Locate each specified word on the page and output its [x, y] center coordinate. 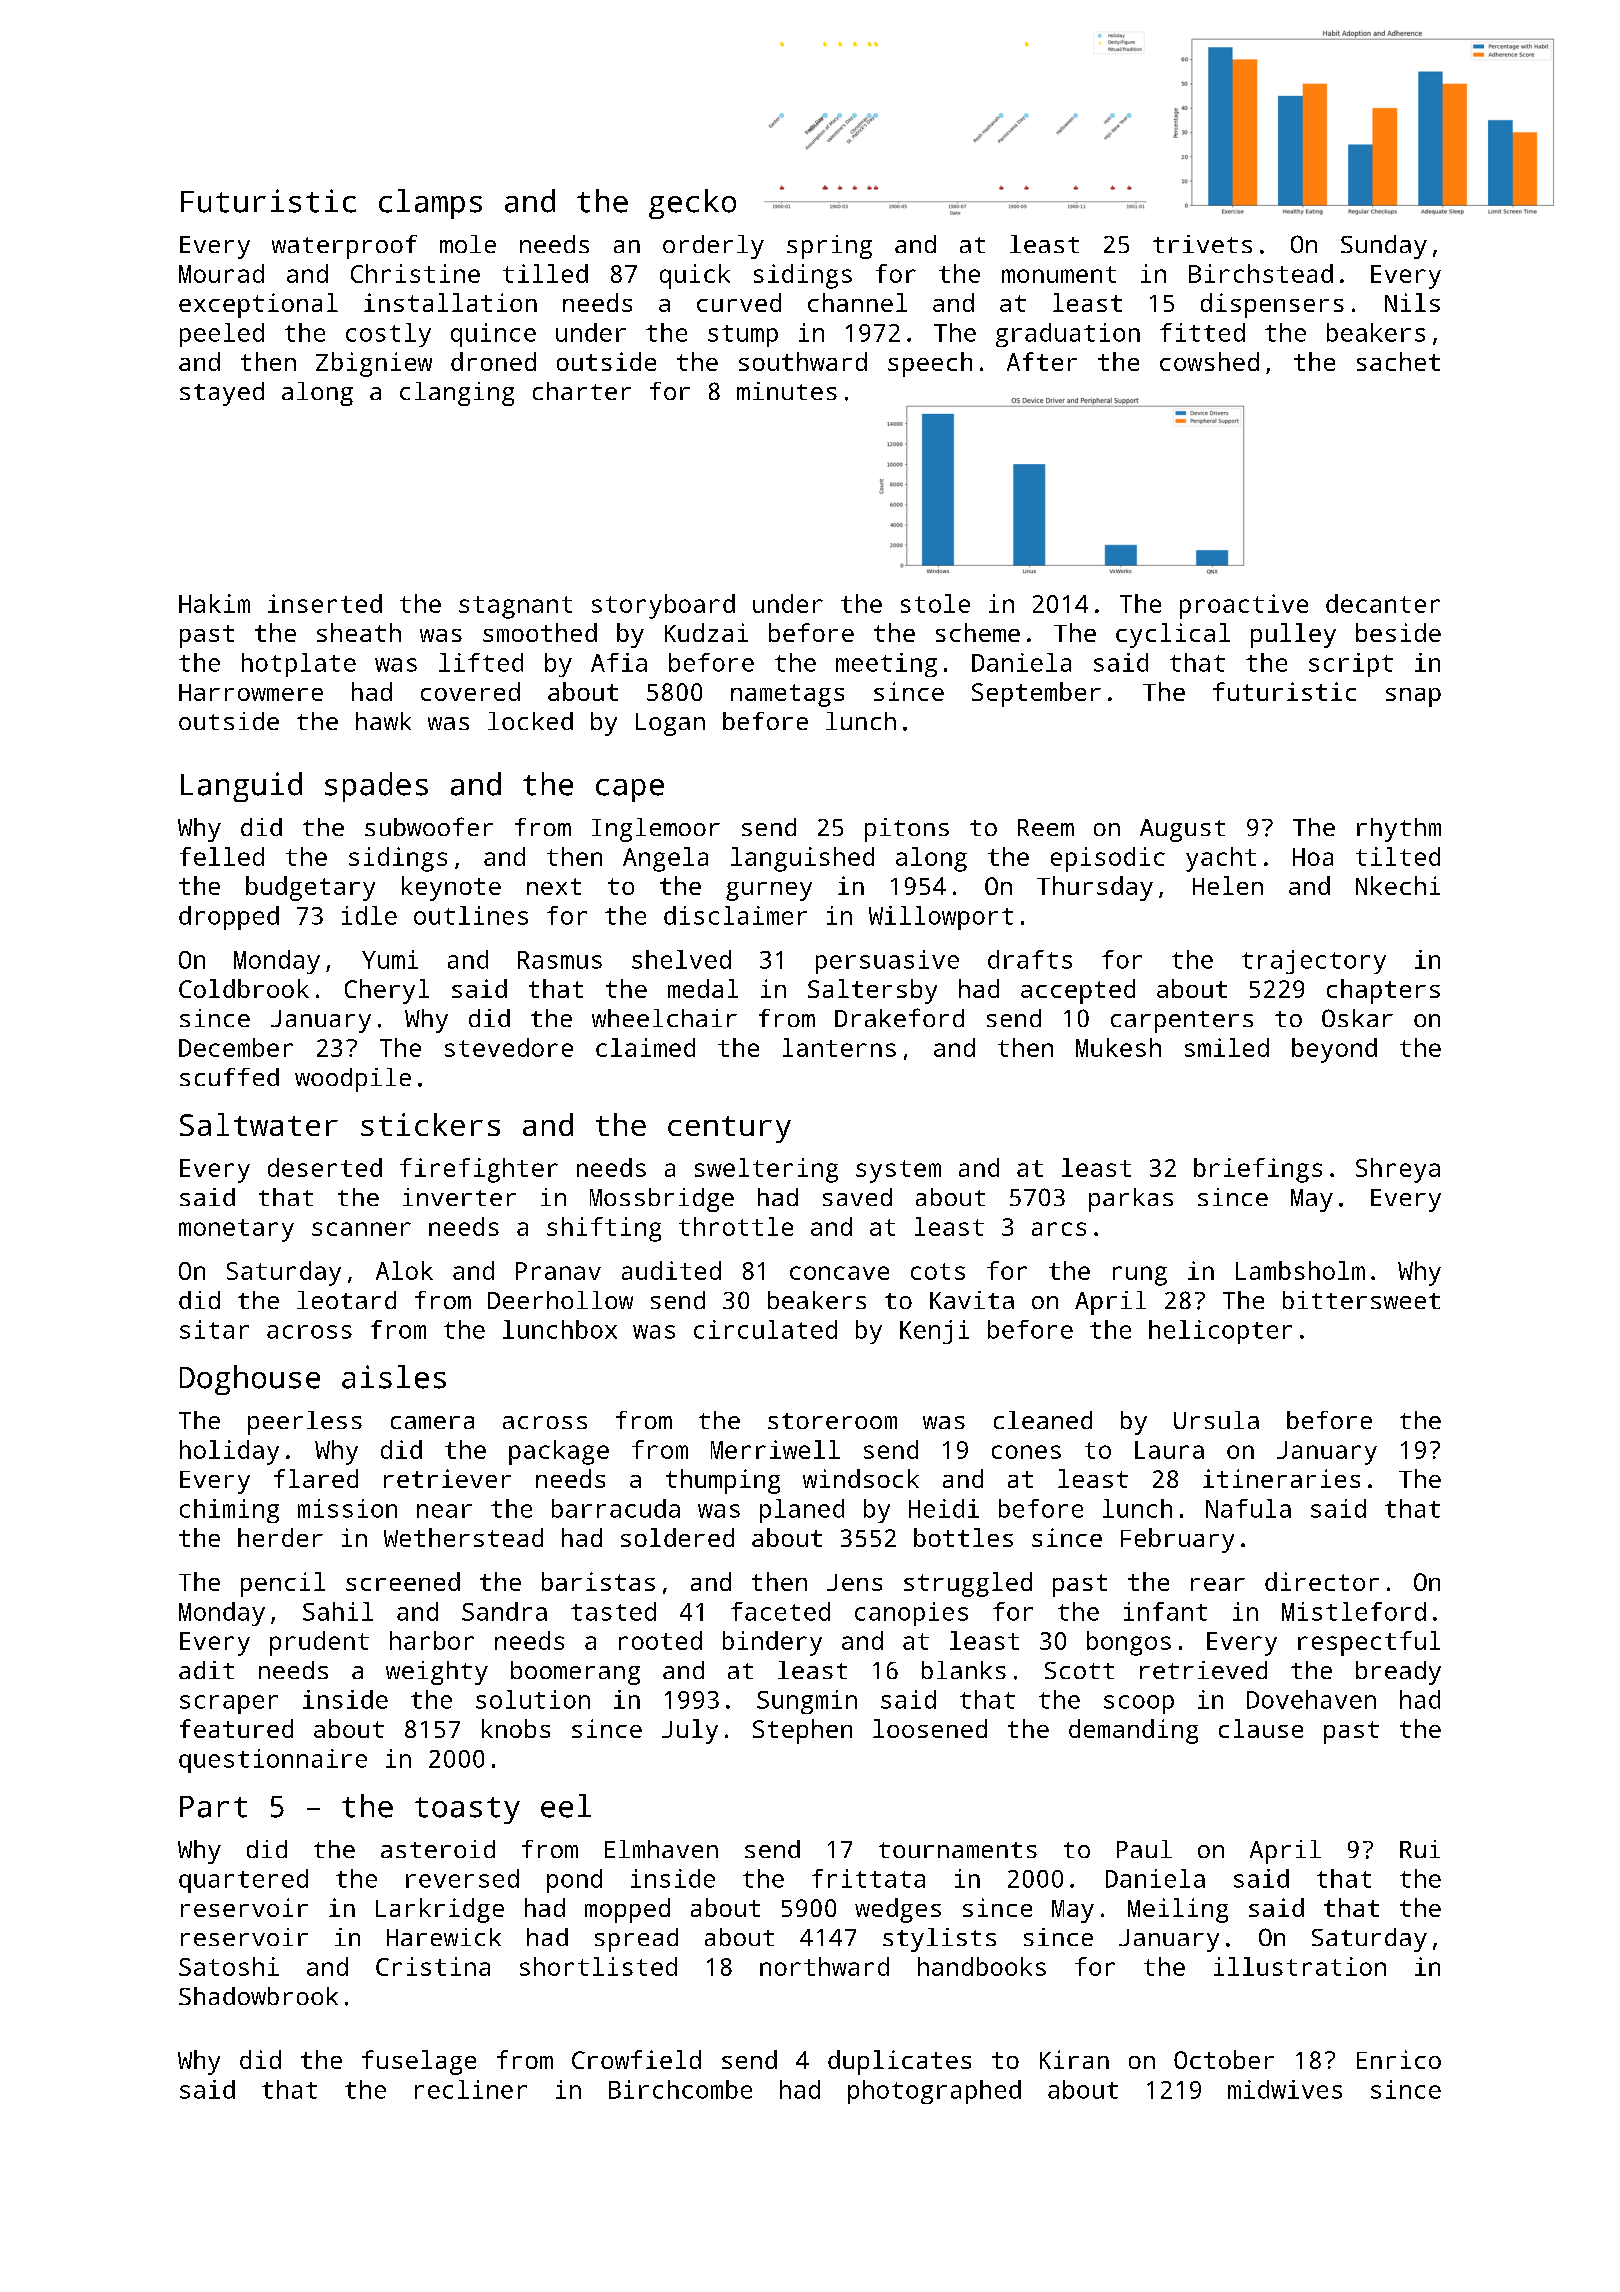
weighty [437, 1673]
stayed [222, 394]
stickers [430, 1124]
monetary [236, 1230]
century [729, 1129]
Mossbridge [662, 1200]
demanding [1133, 1731]
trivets [1202, 244]
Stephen [802, 1731]
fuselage [419, 2062]
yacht [1221, 859]
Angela [665, 859]
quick [695, 276]
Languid [241, 787]
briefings [1258, 1170]
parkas [1131, 1200]
